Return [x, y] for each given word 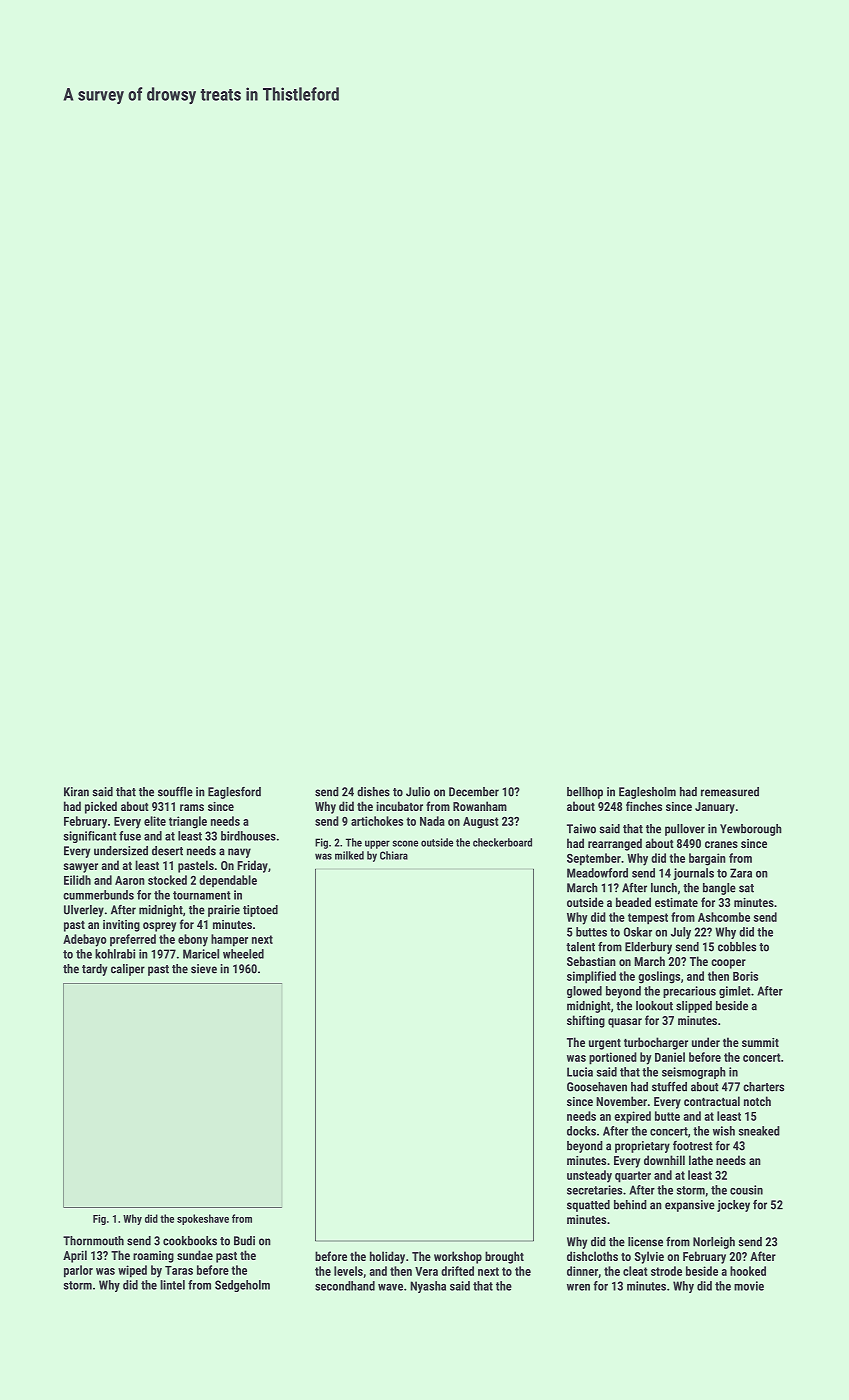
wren [578, 1287]
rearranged [615, 844]
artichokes [377, 821]
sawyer [80, 868]
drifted [457, 1271]
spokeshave [203, 1219]
